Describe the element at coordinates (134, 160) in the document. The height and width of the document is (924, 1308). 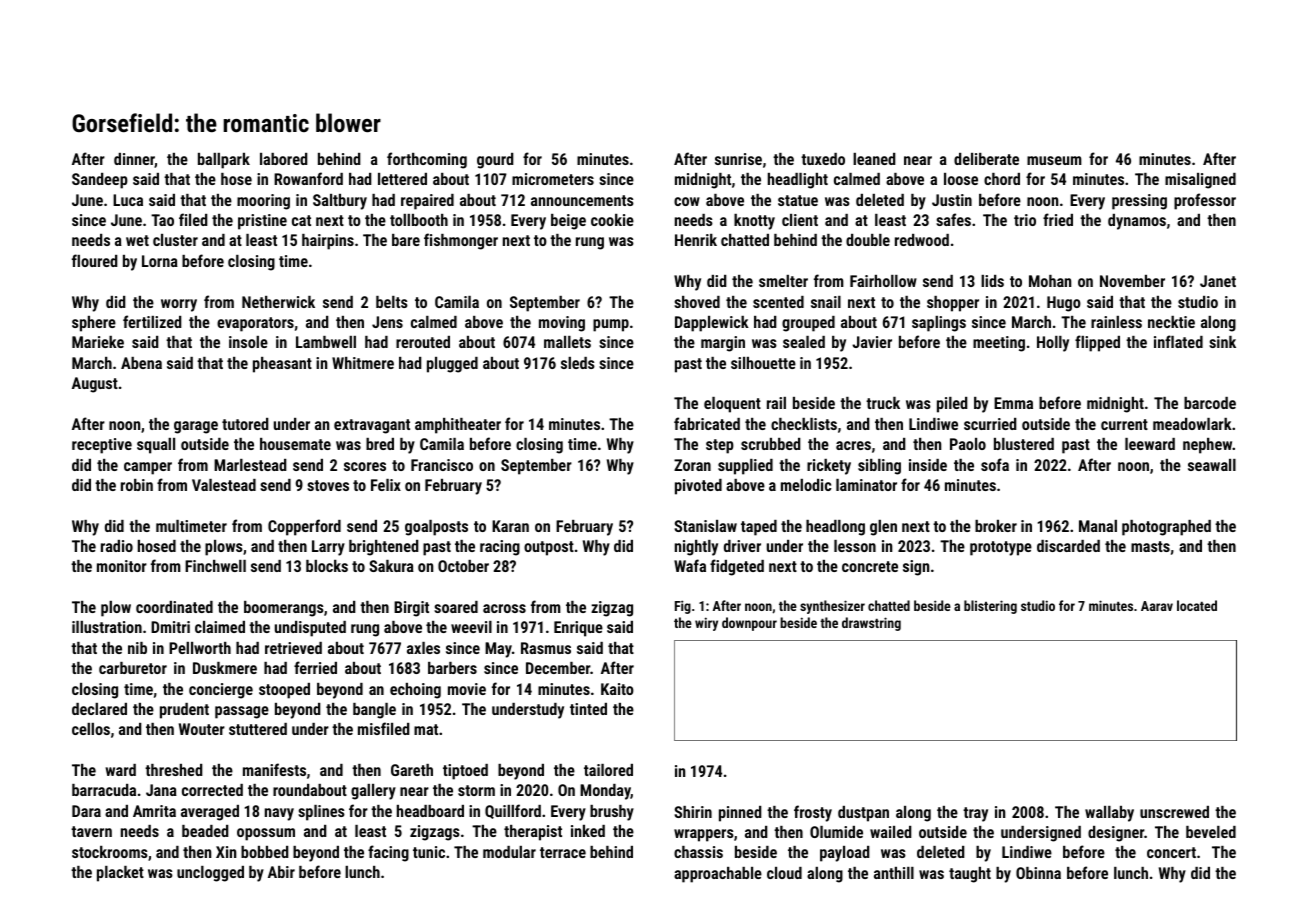
I see `dinner` at that location.
